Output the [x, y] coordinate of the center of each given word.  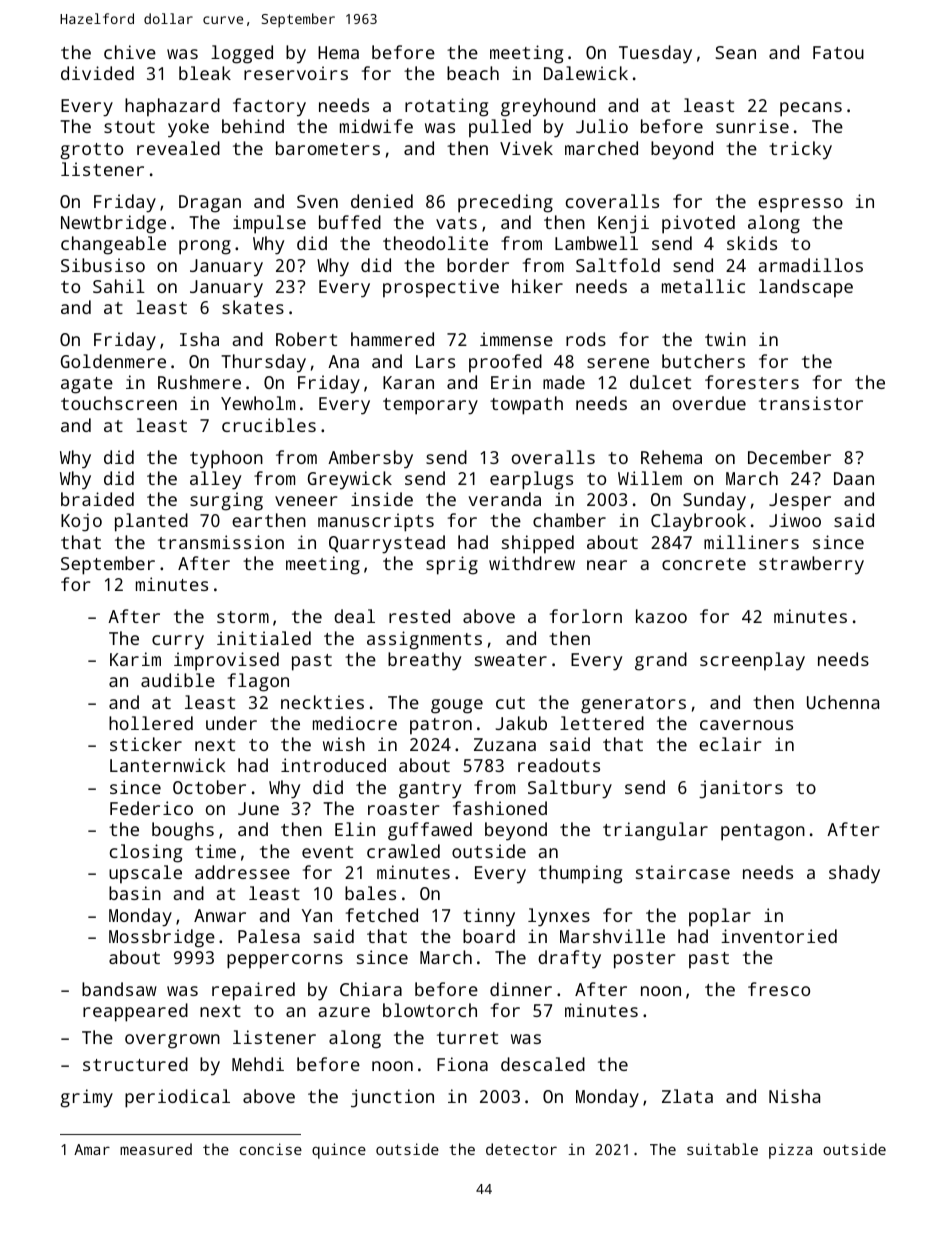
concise [271, 1149]
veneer [306, 501]
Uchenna [843, 702]
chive [130, 52]
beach [473, 73]
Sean [735, 52]
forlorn [586, 616]
